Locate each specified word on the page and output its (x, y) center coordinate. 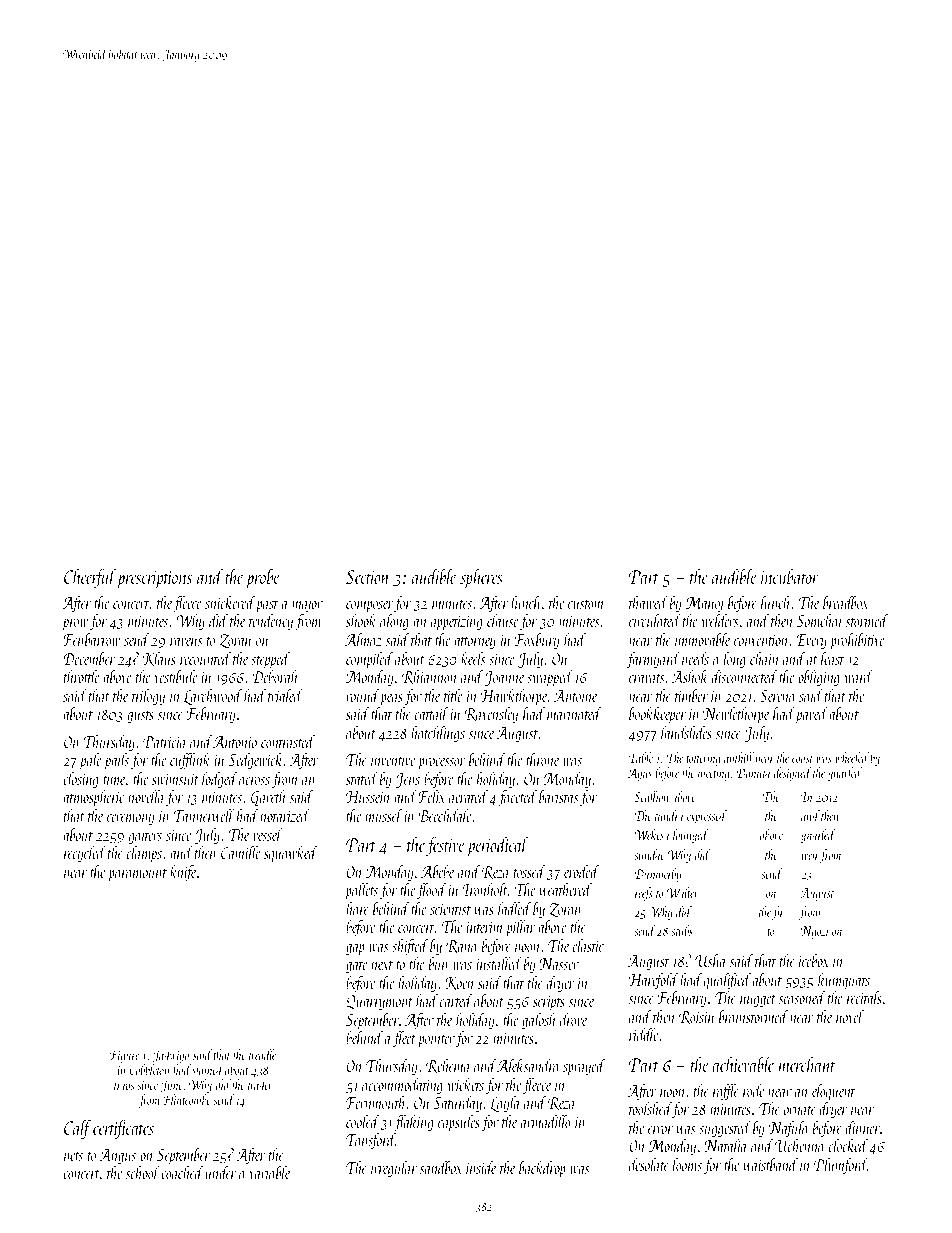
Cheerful (90, 578)
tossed (530, 871)
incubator (790, 576)
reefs (644, 894)
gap (355, 950)
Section (368, 577)
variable (270, 1172)
